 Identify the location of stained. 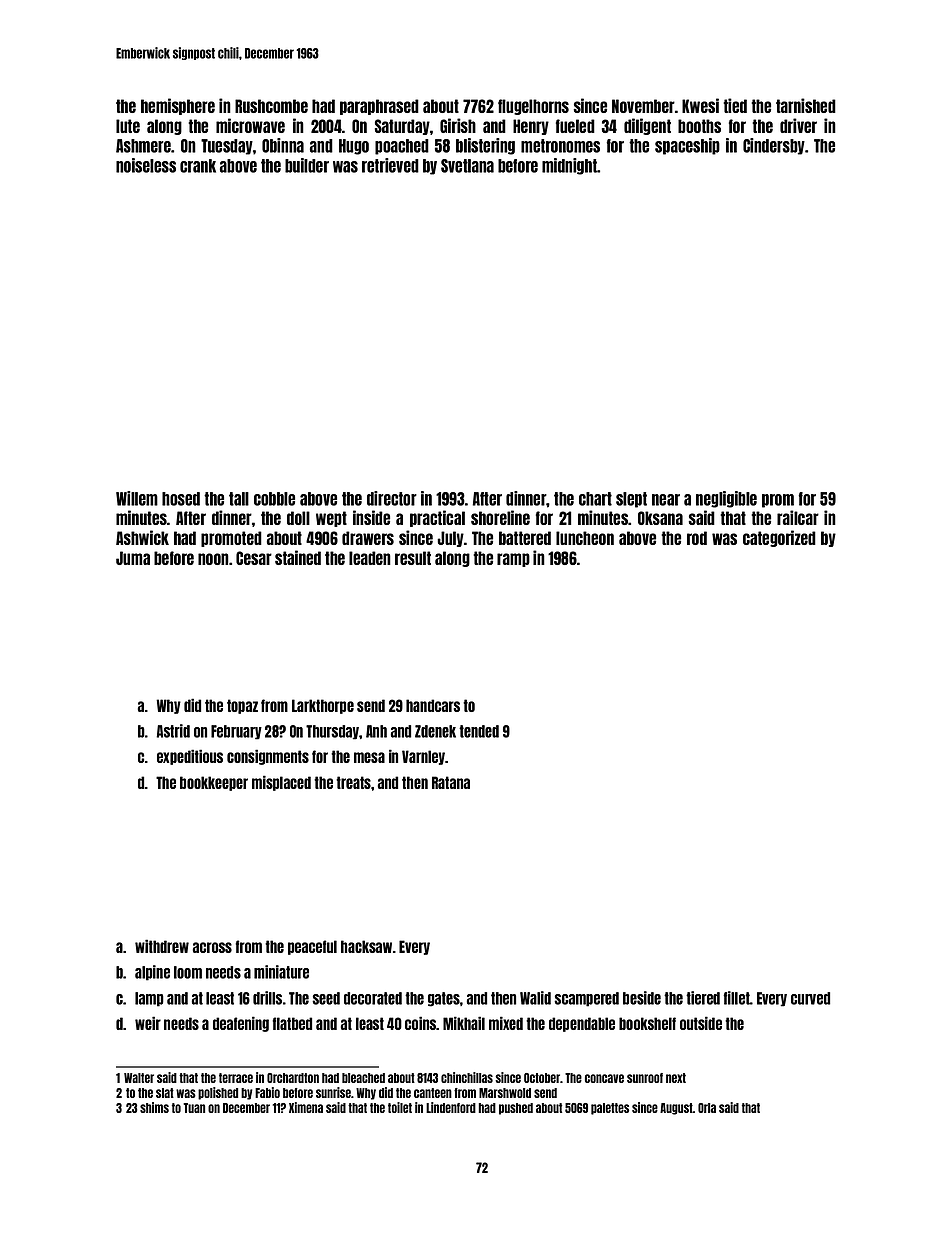
(298, 557).
